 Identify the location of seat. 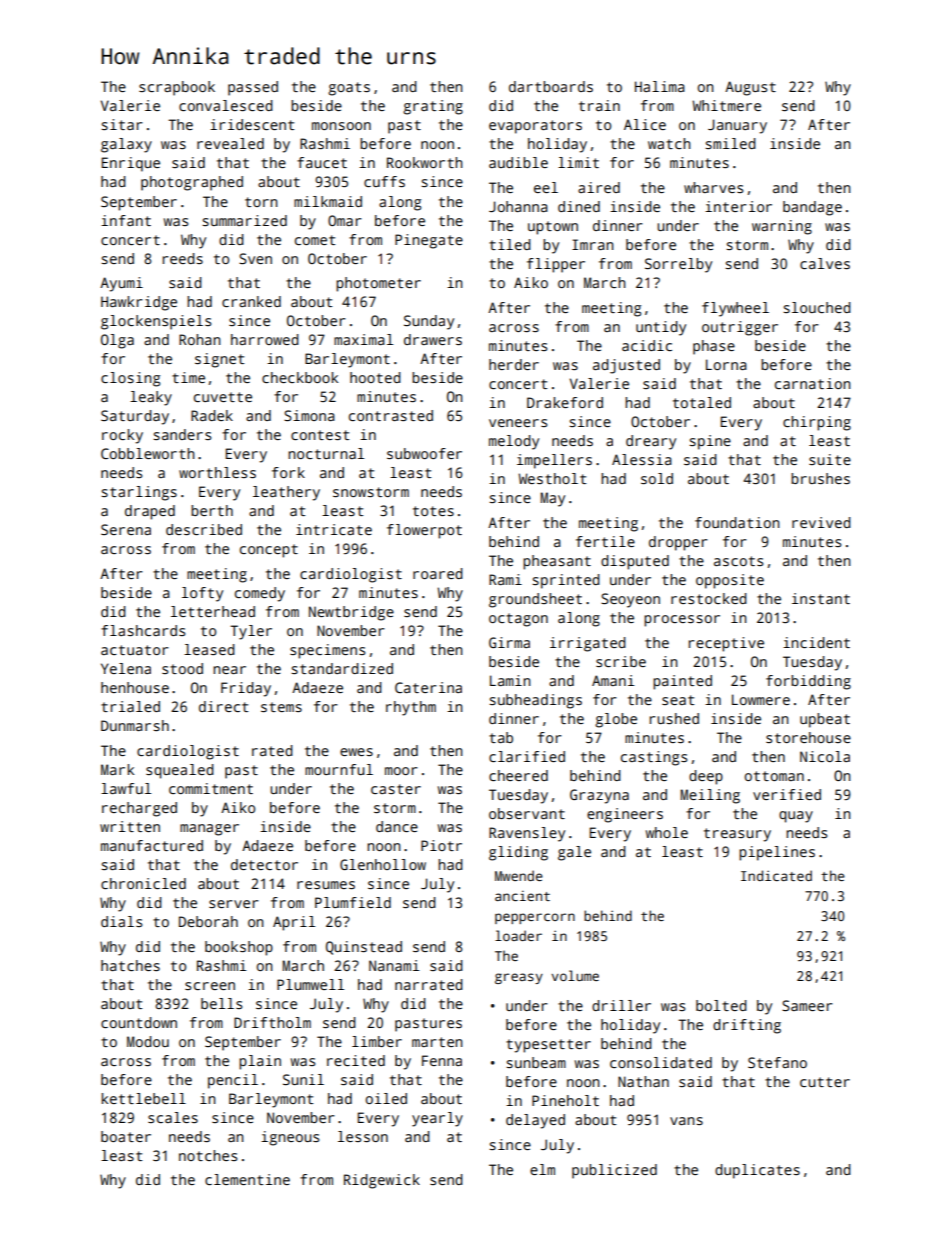
(678, 700).
